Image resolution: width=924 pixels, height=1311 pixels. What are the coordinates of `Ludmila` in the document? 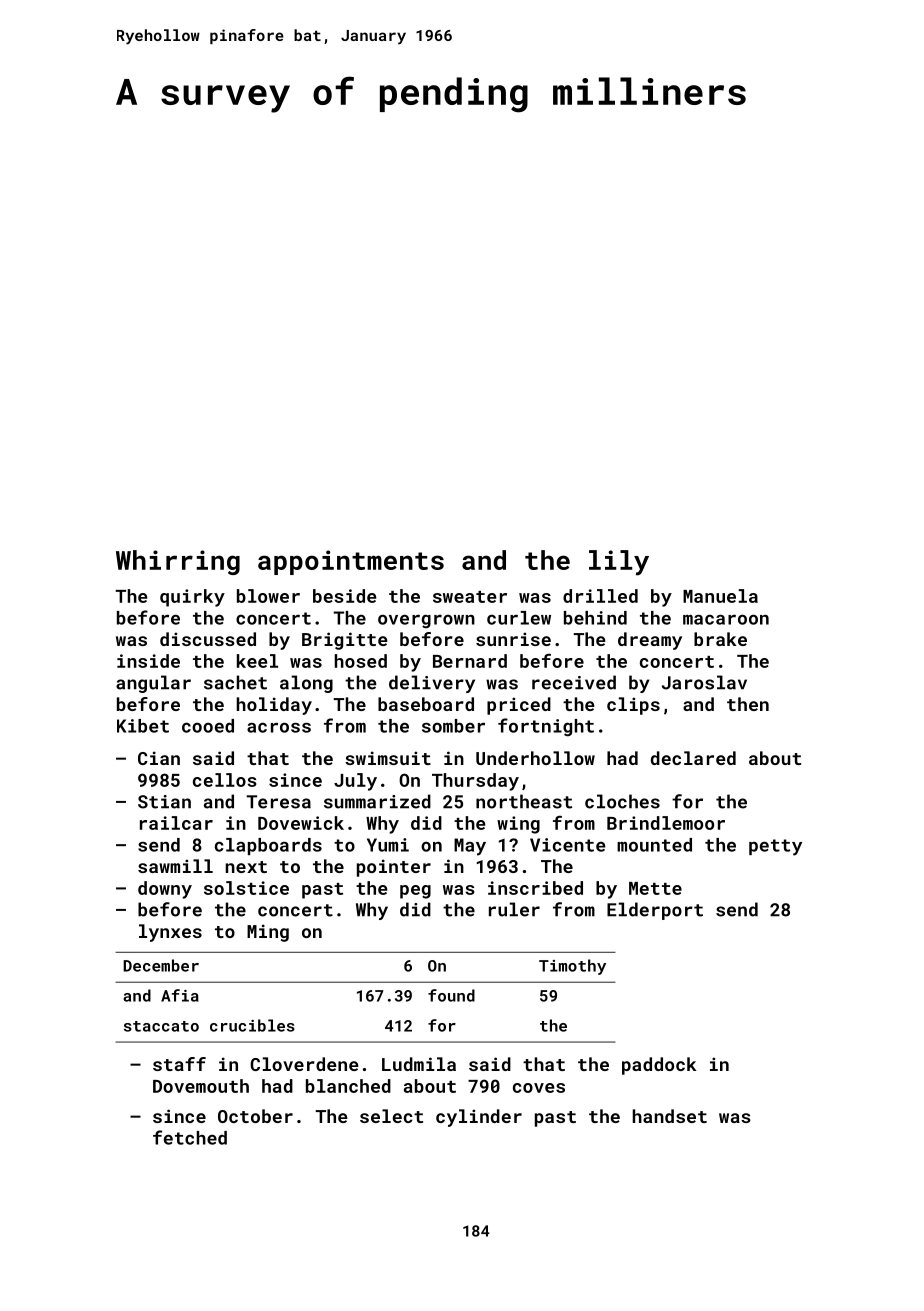 It's located at (419, 1064).
